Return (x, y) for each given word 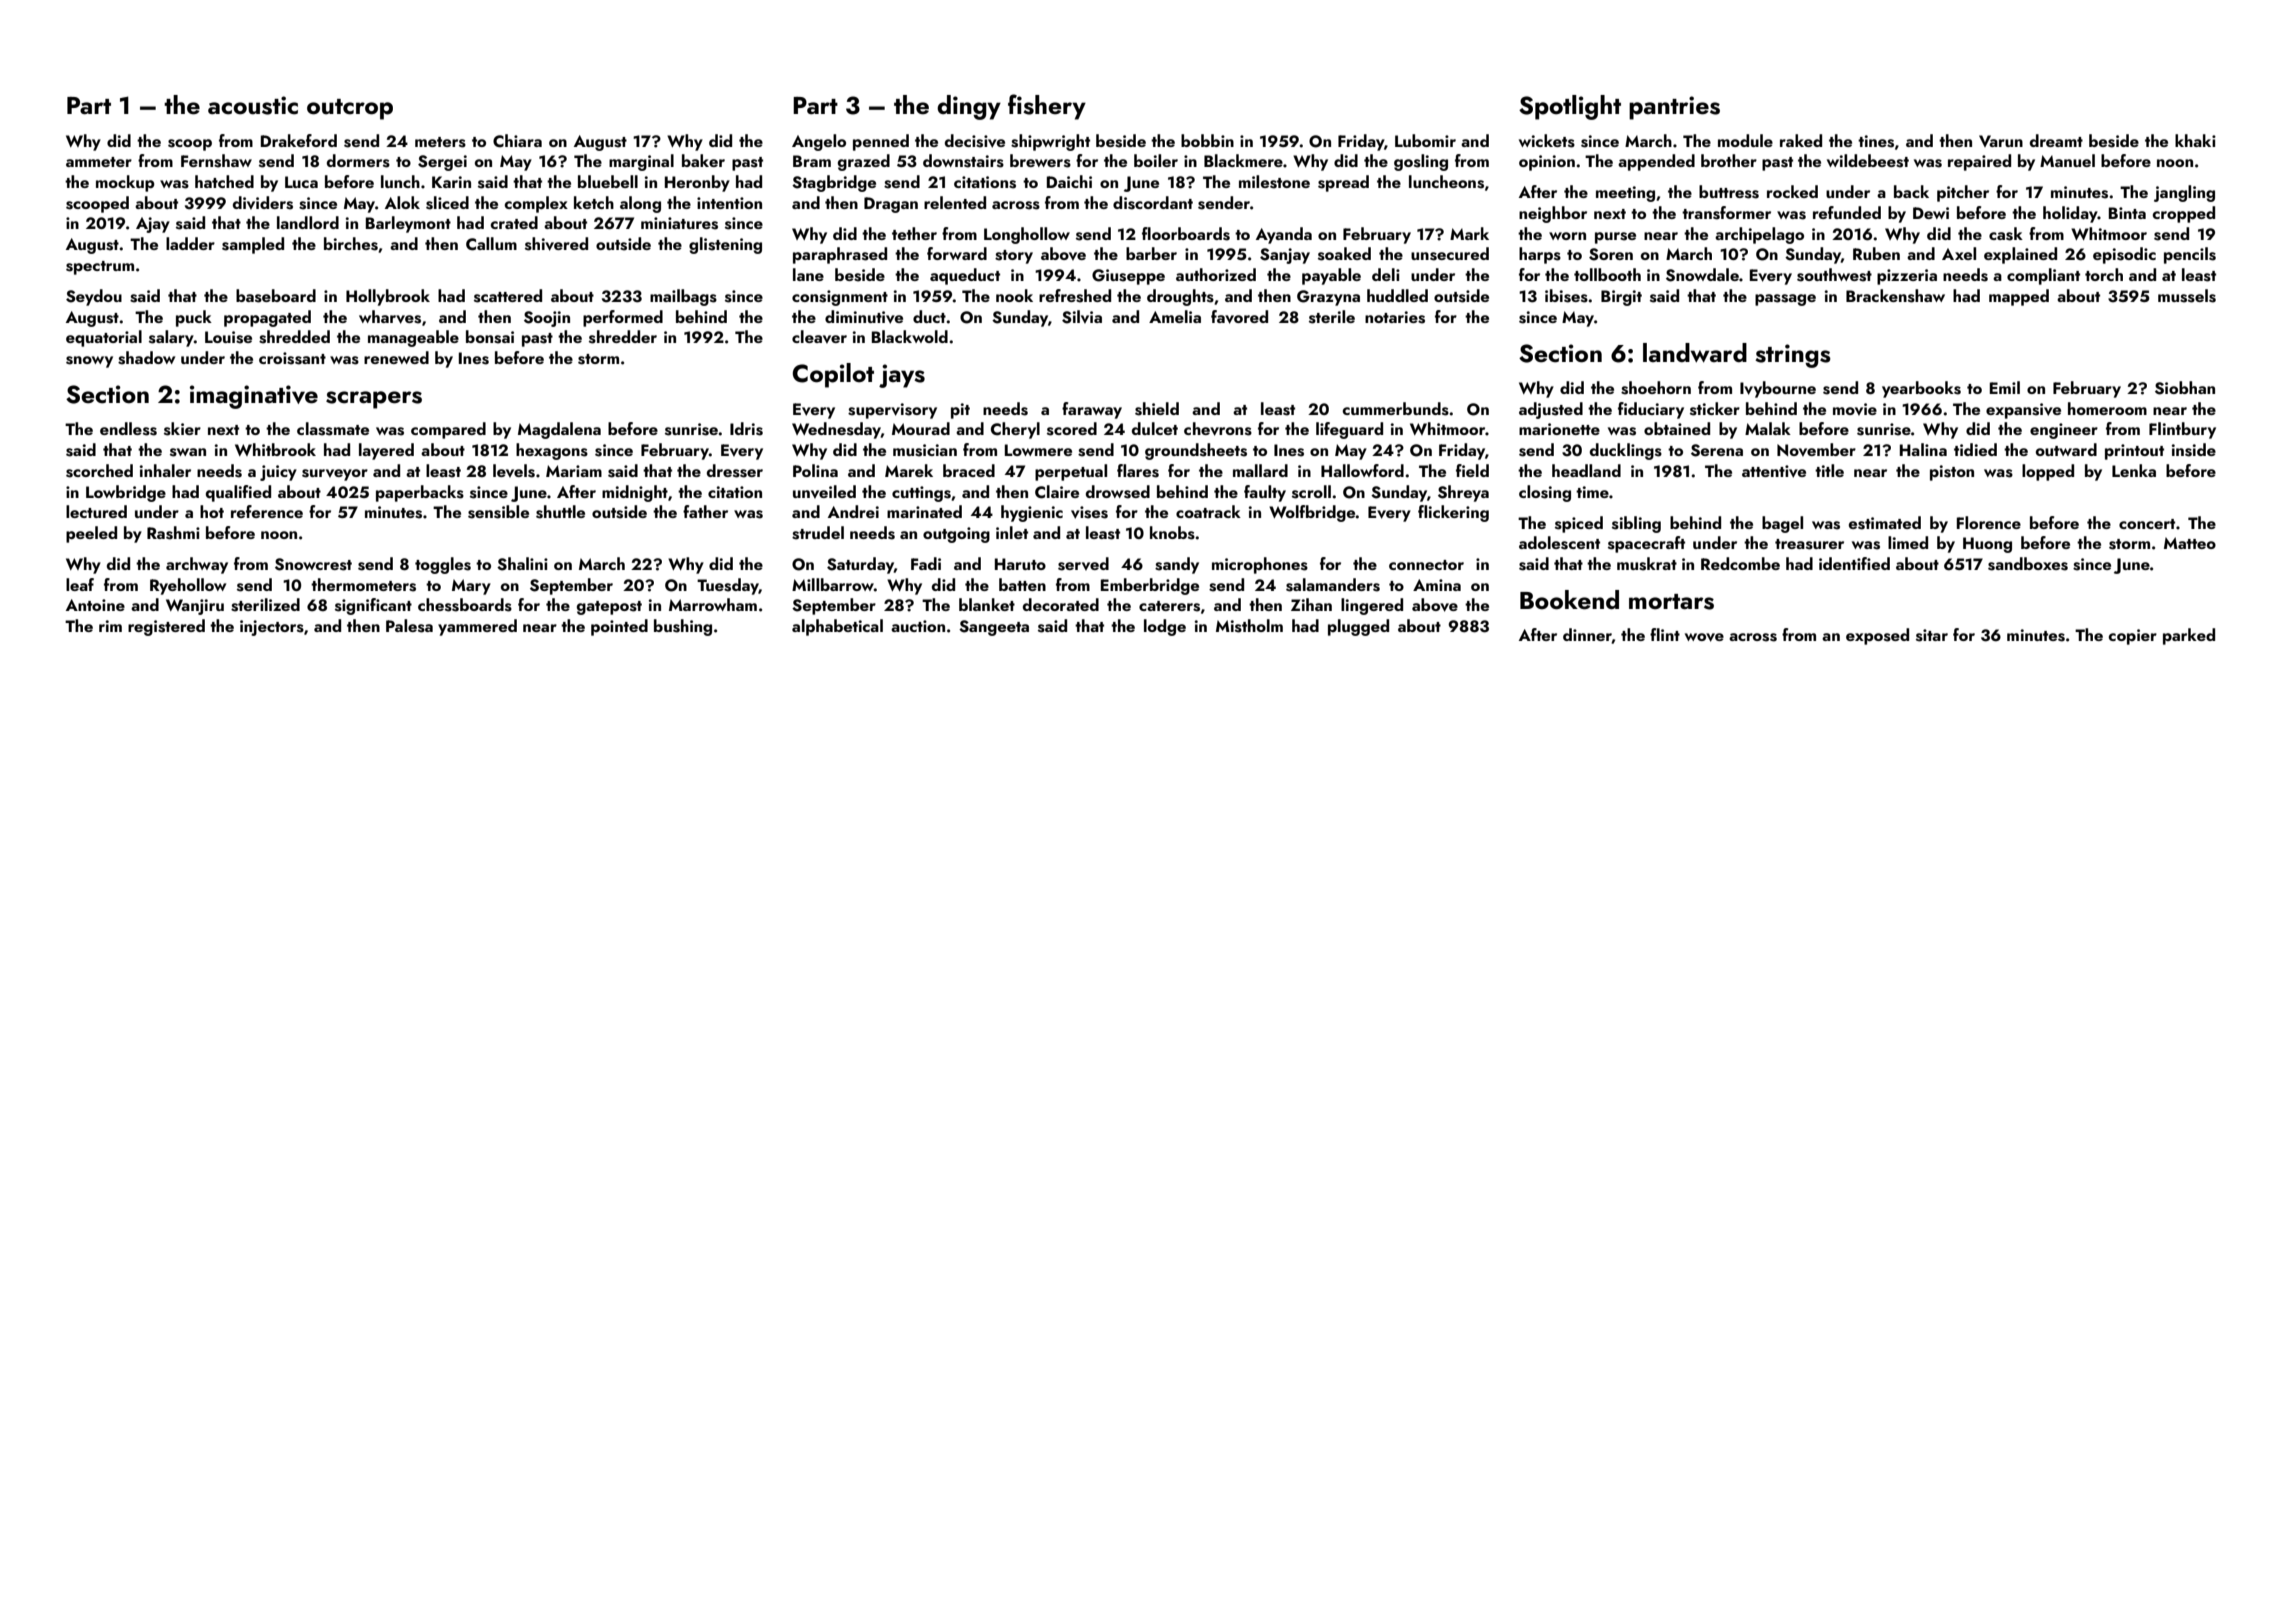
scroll (1311, 492)
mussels (2187, 296)
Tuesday (728, 586)
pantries (1674, 108)
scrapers (374, 400)
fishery (1047, 107)
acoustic (253, 105)
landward (1695, 352)
